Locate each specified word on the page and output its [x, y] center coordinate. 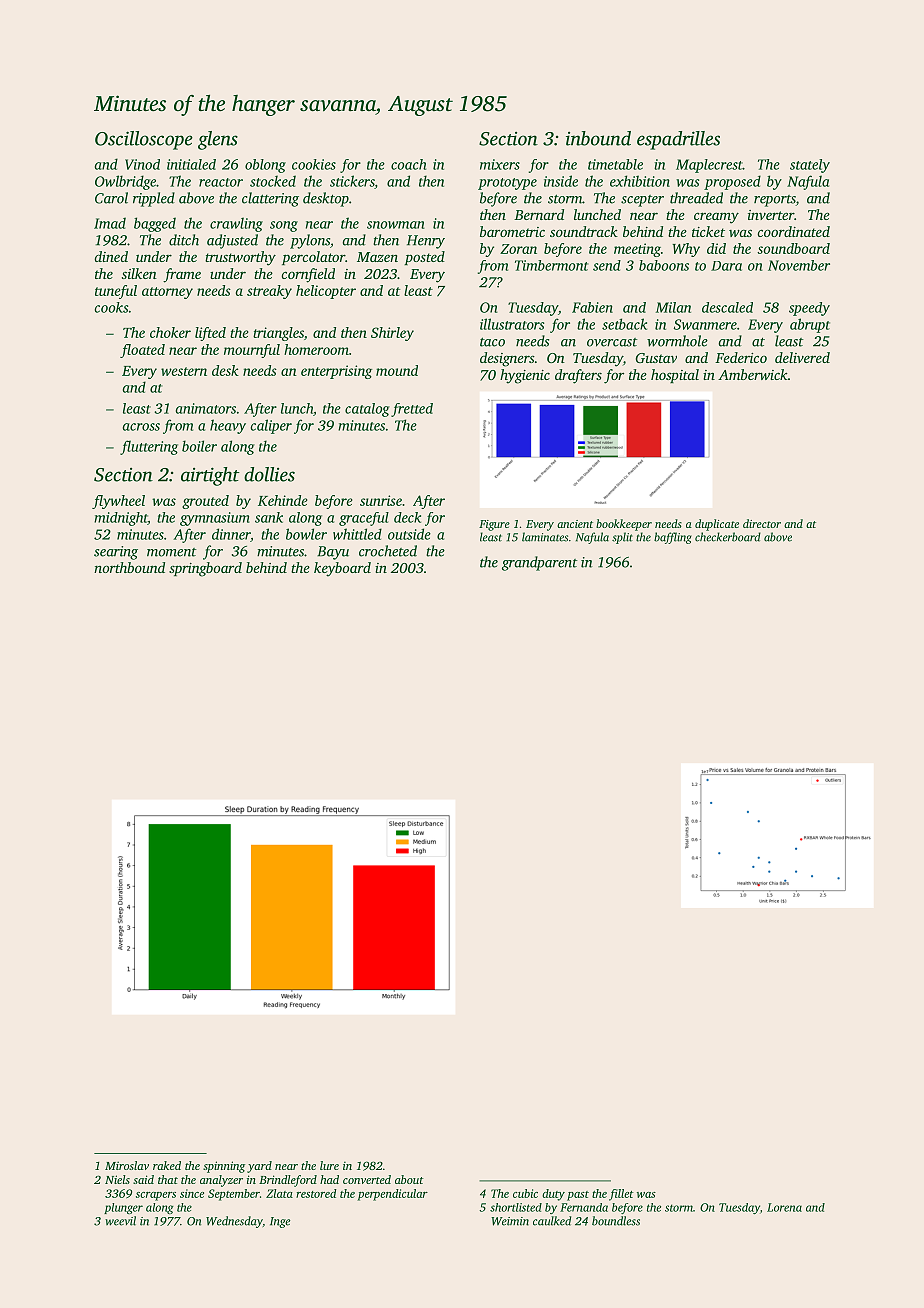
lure [329, 1165]
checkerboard [728, 537]
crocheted [388, 551]
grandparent [539, 563]
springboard [205, 569]
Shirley [392, 334]
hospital [675, 376]
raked [167, 1165]
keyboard [342, 569]
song [284, 226]
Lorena [784, 1207]
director [762, 523]
